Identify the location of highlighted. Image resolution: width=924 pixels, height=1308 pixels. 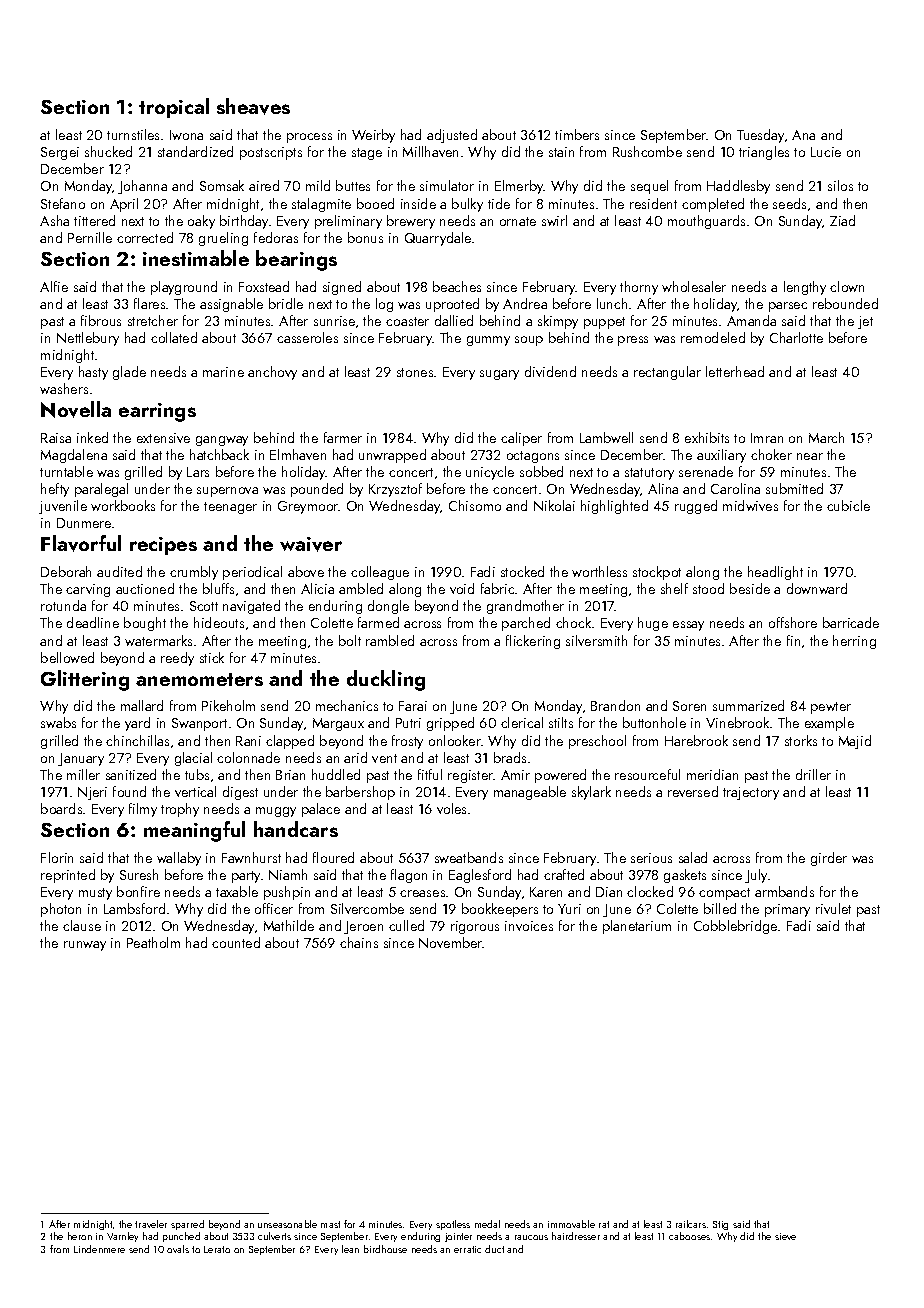
(614, 507).
